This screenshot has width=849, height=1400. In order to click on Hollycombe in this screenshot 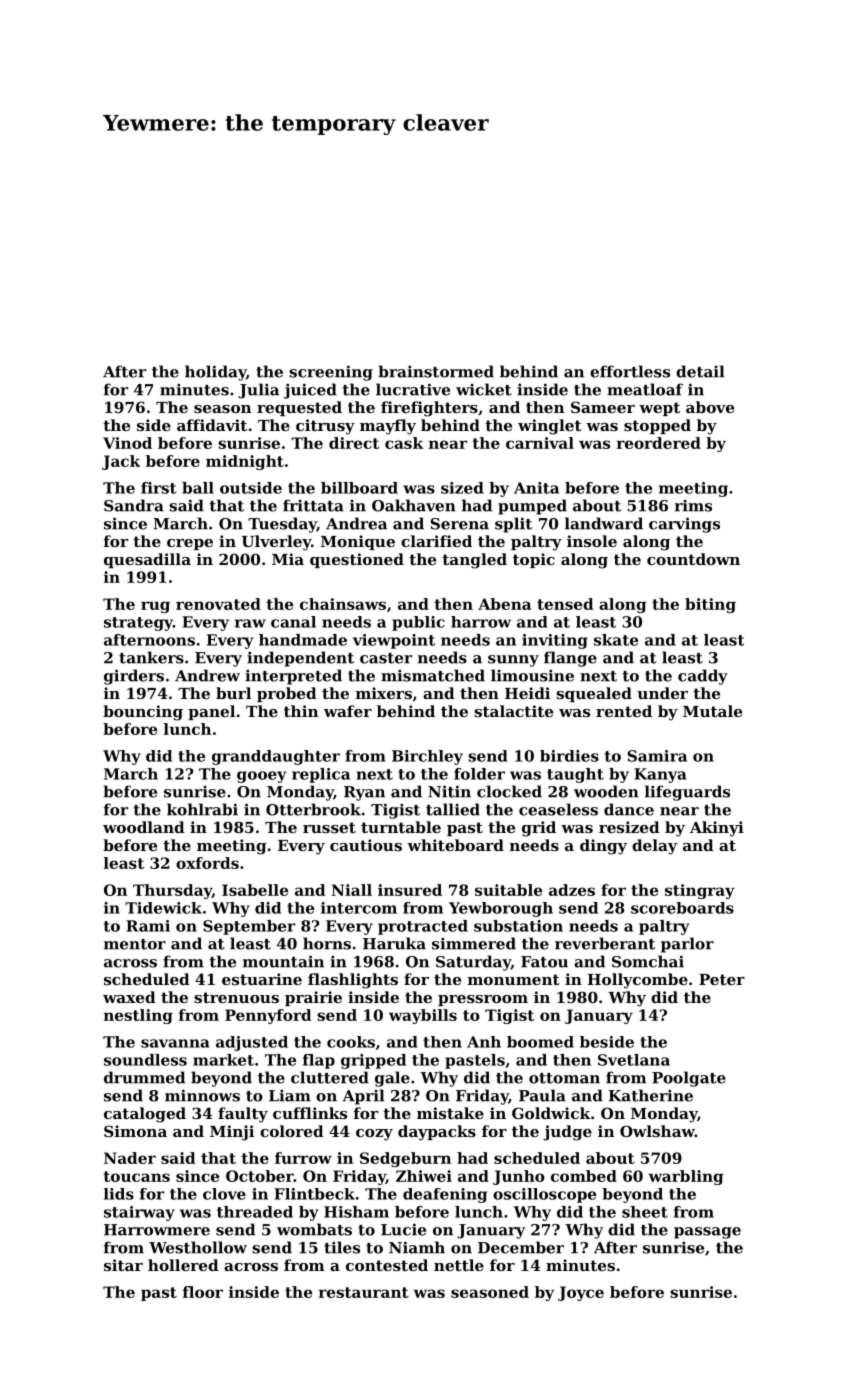, I will do `click(637, 981)`.
